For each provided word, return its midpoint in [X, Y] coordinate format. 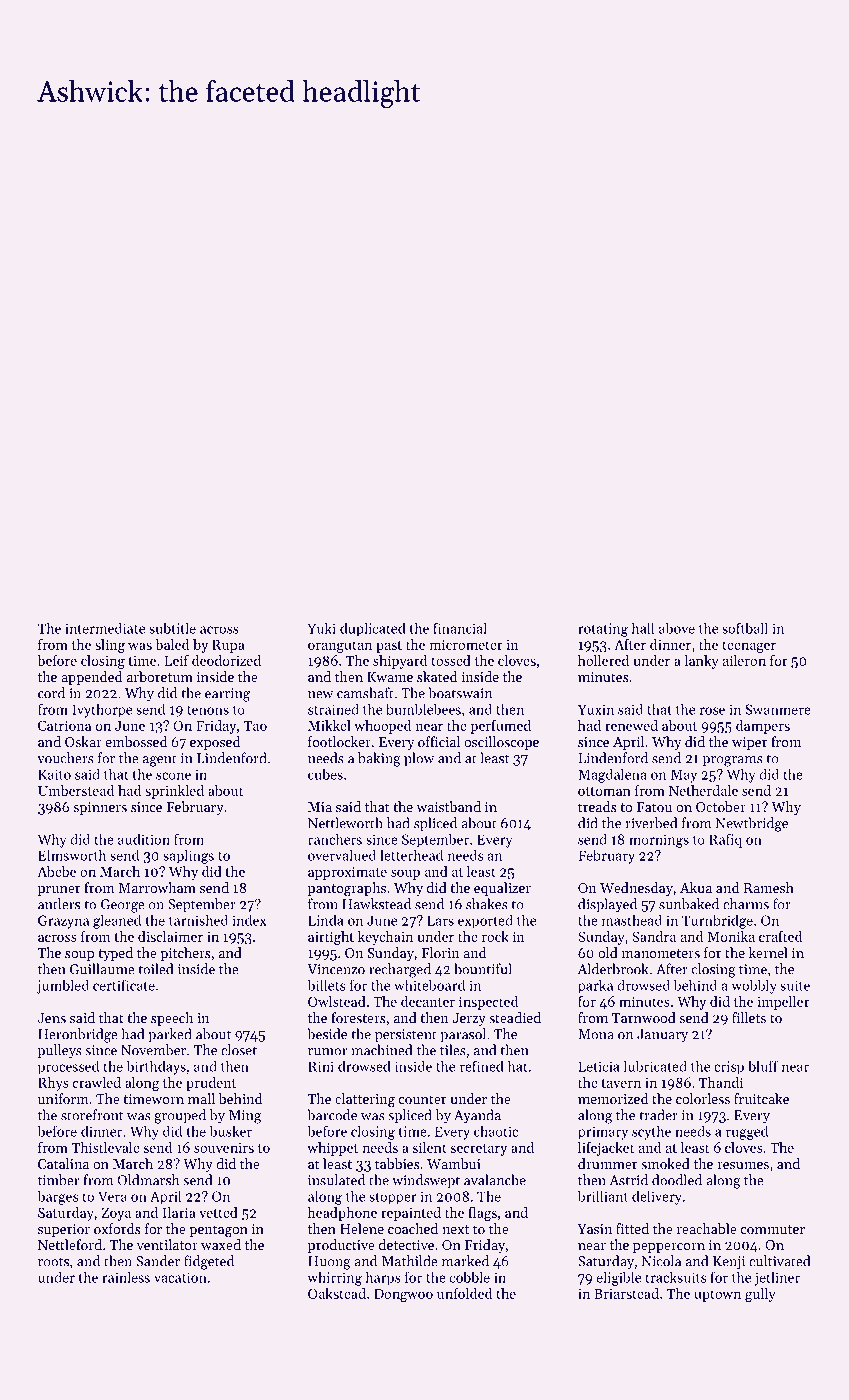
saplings [188, 857]
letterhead [411, 855]
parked [170, 1035]
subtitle [172, 628]
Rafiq [725, 840]
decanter [428, 1001]
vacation [180, 1277]
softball [745, 628]
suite [795, 985]
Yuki [321, 628]
